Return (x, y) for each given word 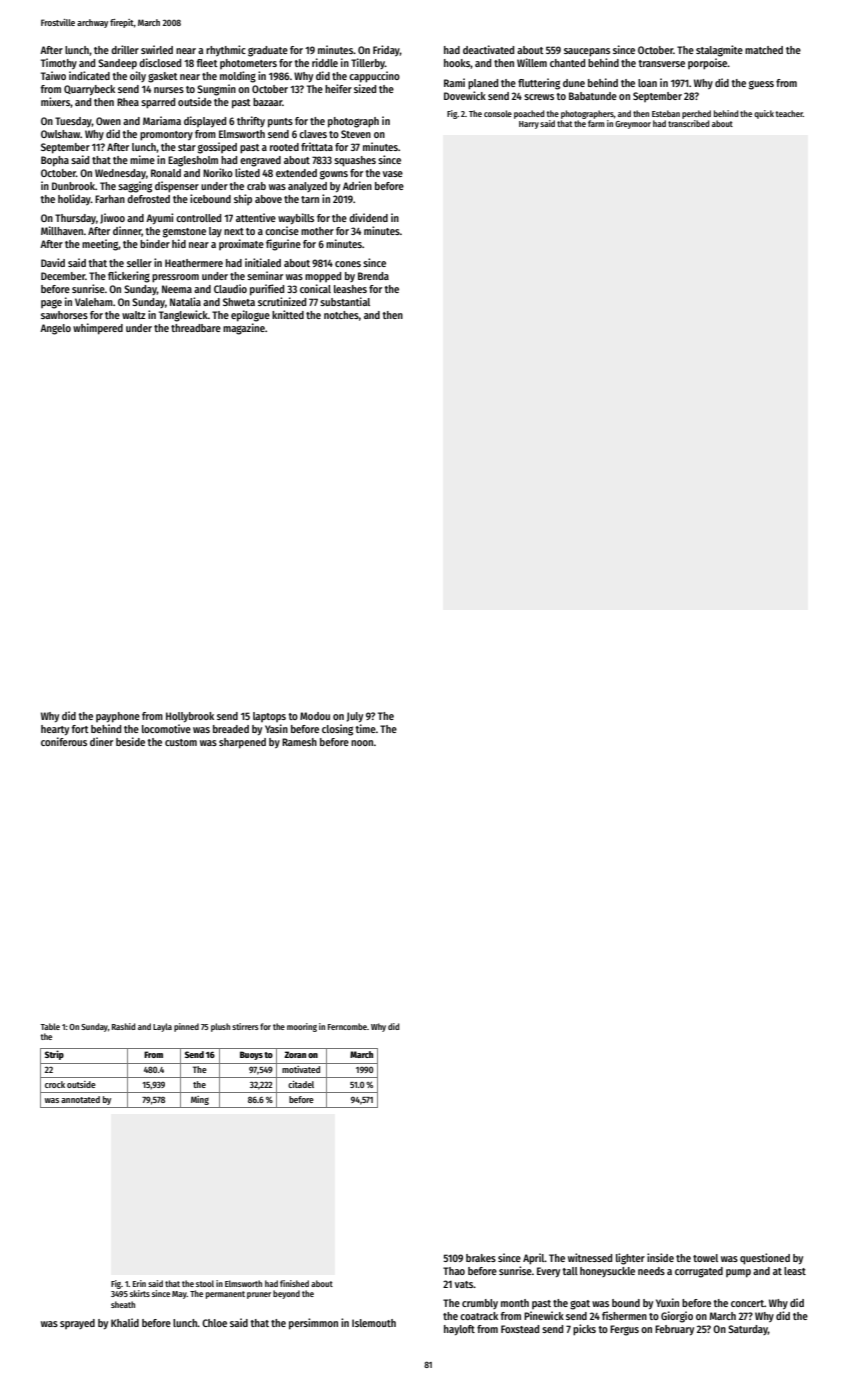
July (355, 717)
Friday (386, 50)
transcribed (688, 123)
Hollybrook (190, 717)
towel (705, 1258)
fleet (207, 63)
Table (50, 1026)
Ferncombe (347, 1026)
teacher (789, 113)
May (179, 1295)
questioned (765, 1259)
